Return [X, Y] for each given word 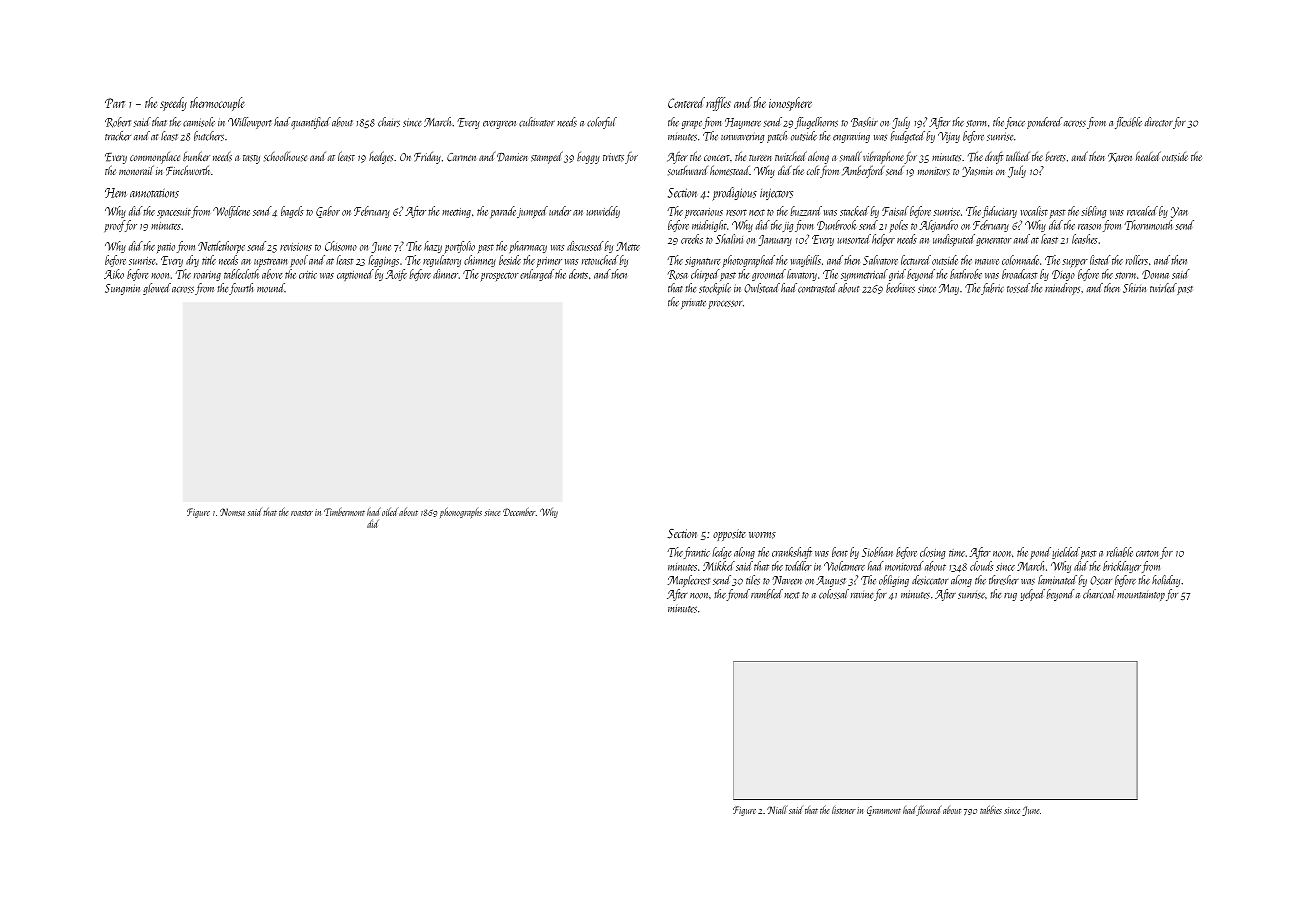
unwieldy [603, 212]
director [1159, 122]
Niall [777, 809]
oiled [390, 512]
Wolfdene [231, 212]
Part [115, 103]
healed [1148, 156]
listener [843, 810]
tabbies [991, 809]
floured [929, 810]
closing [932, 553]
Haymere [743, 123]
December [519, 512]
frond [738, 595]
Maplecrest [689, 581]
